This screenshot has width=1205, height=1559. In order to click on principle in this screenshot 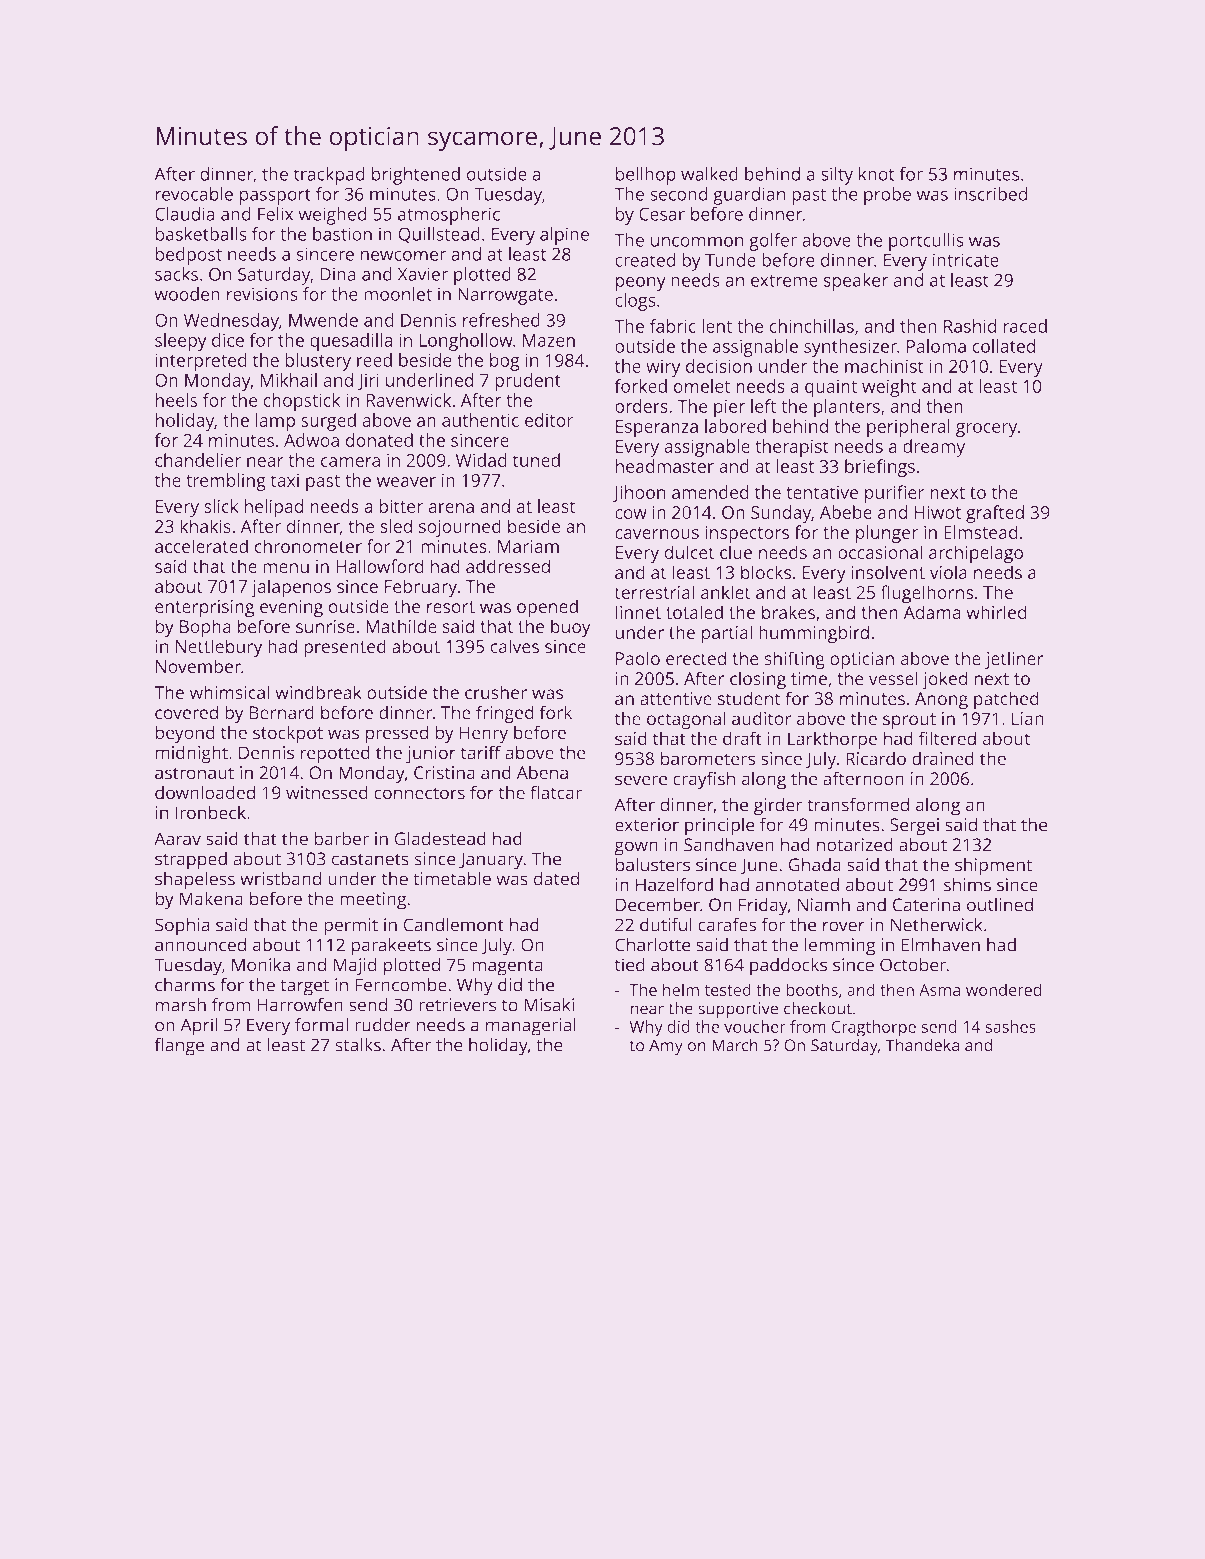, I will do `click(719, 826)`.
